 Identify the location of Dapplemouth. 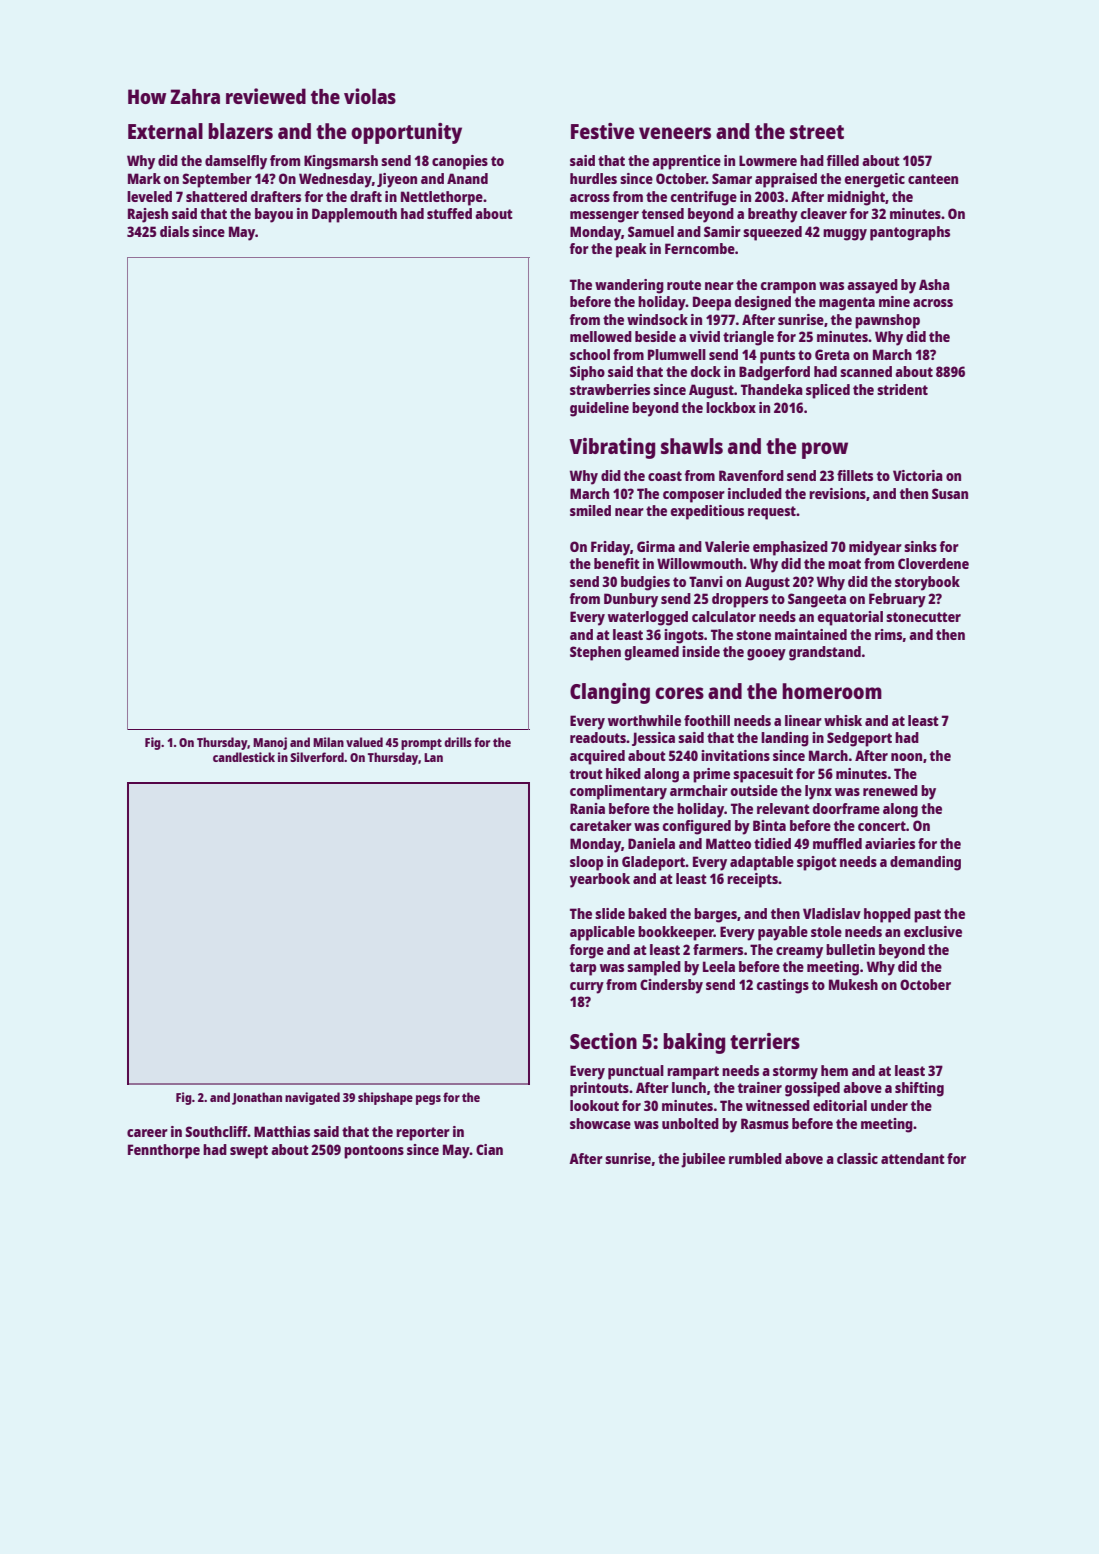
(354, 215).
